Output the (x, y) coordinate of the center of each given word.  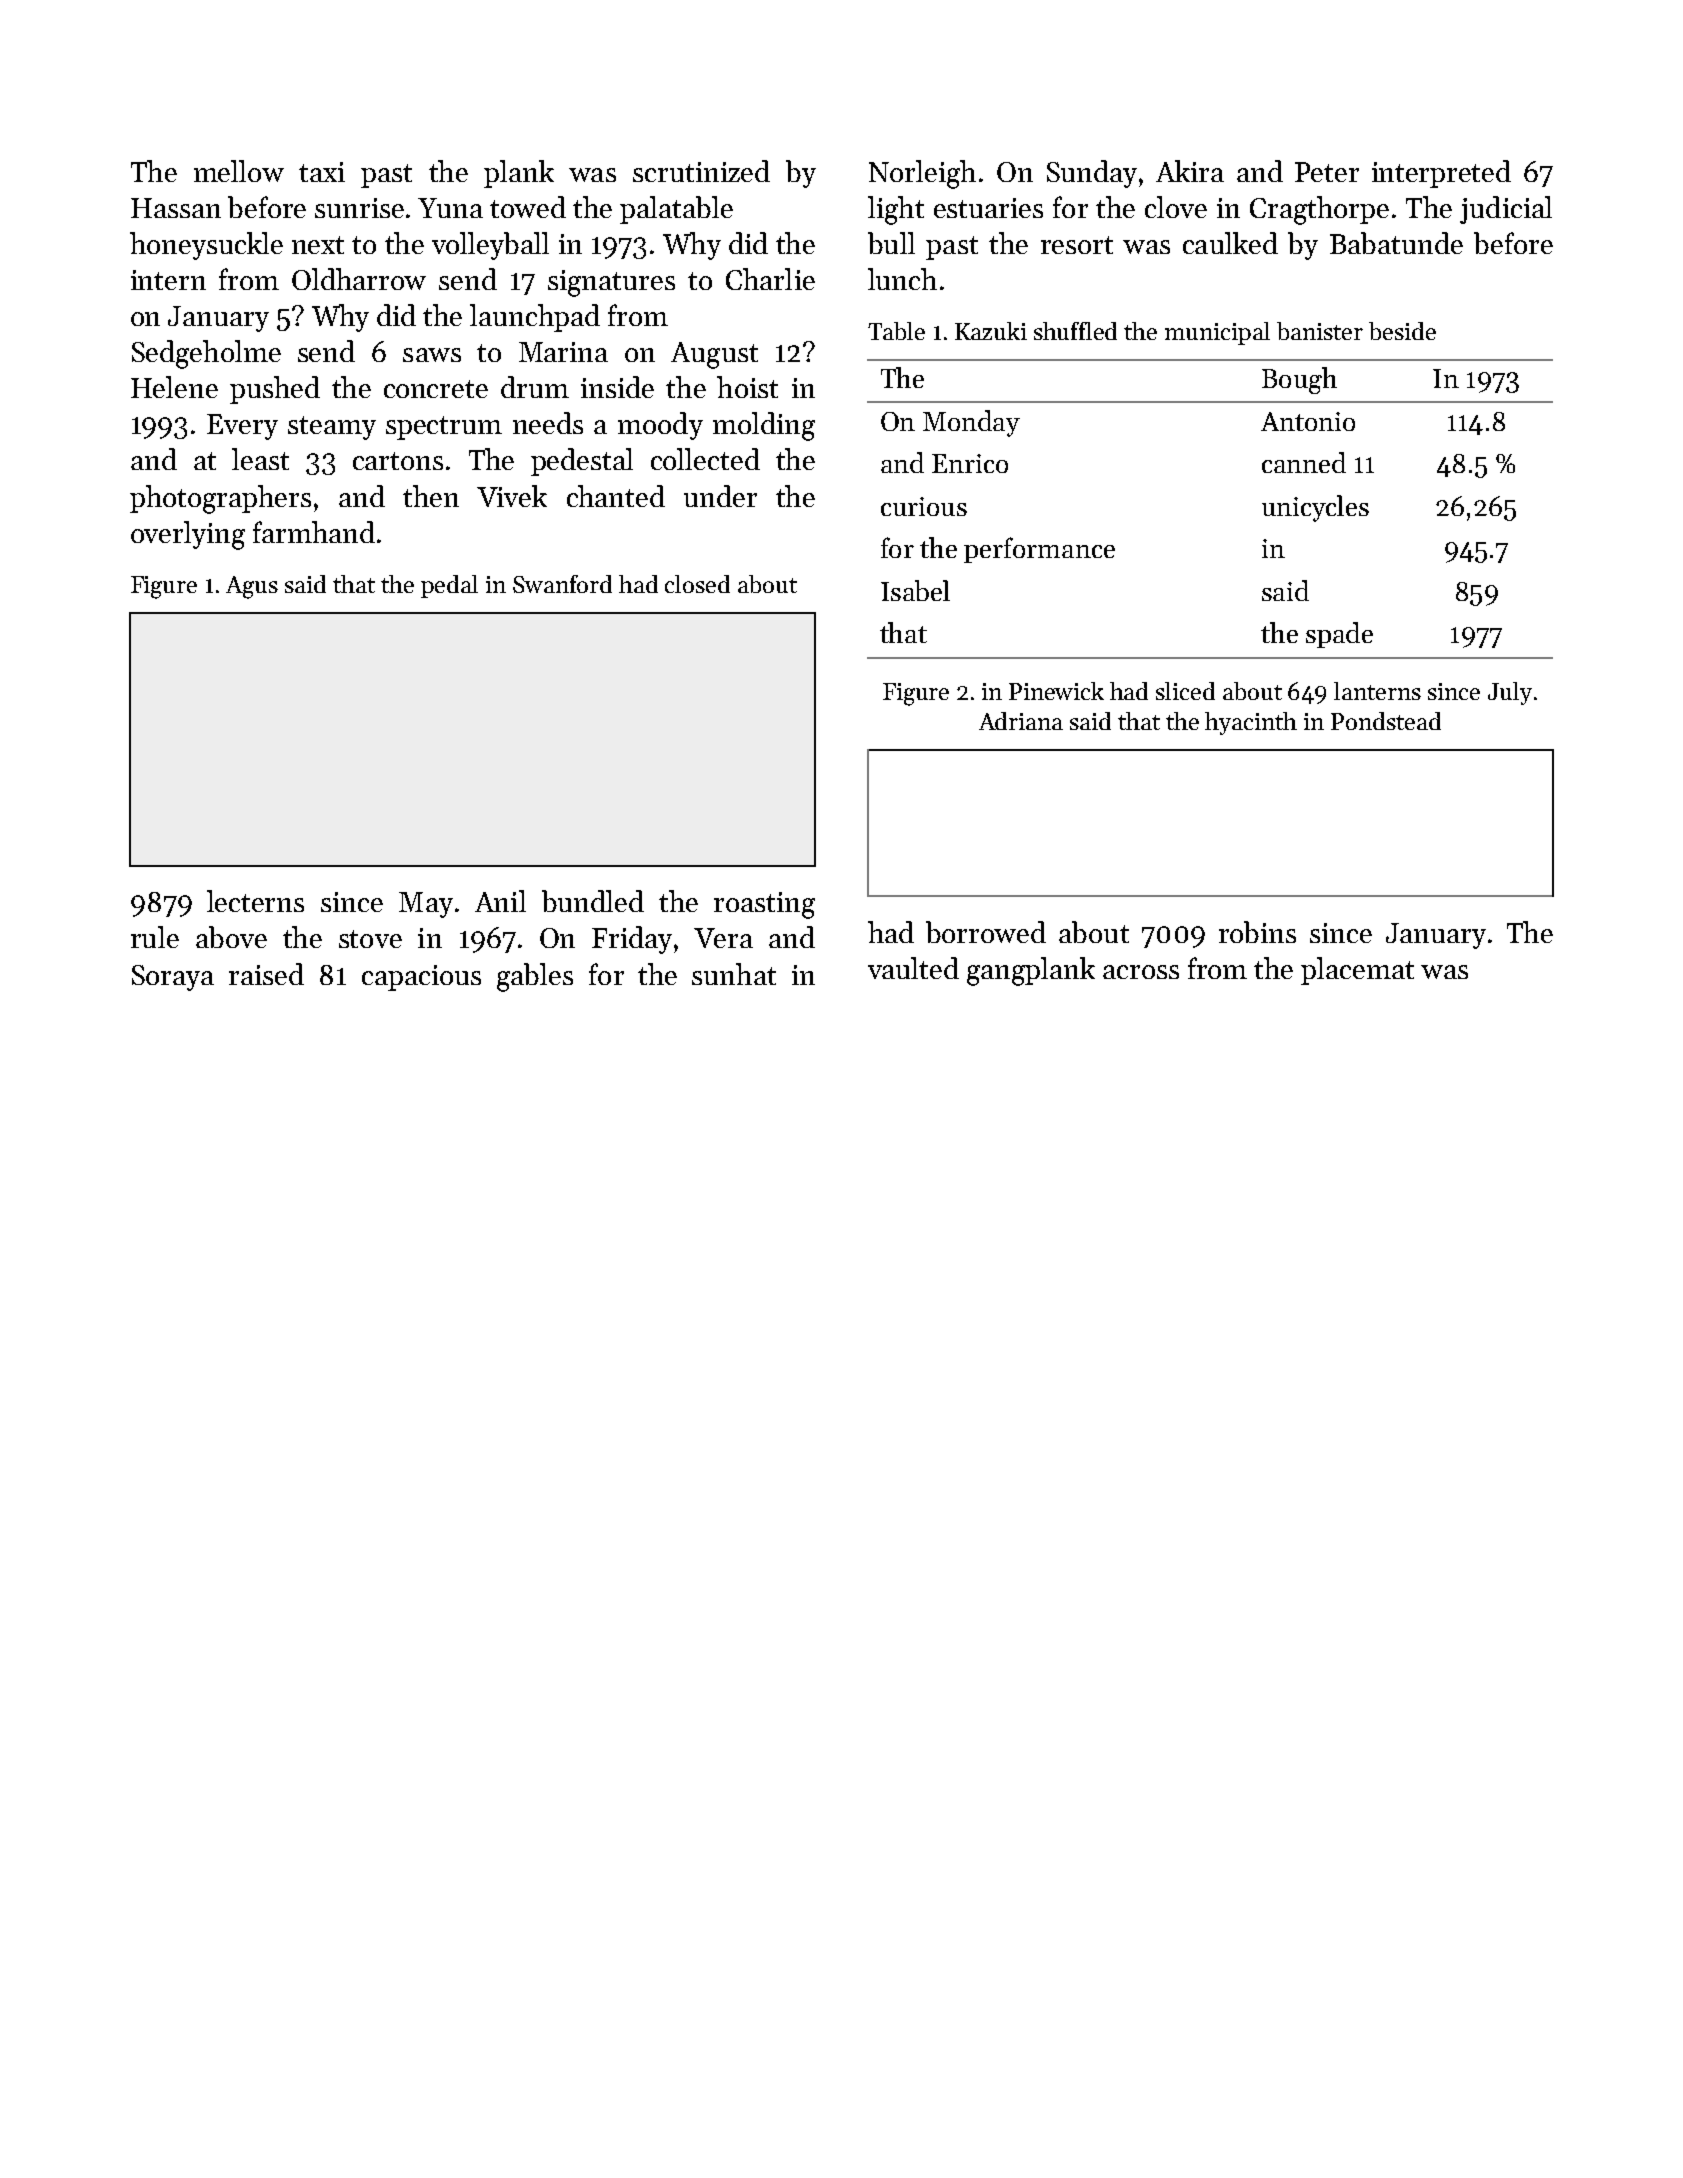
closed (697, 584)
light (896, 210)
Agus (252, 587)
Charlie (770, 279)
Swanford (562, 584)
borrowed (986, 932)
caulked (1230, 243)
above (231, 937)
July (1510, 693)
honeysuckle (206, 246)
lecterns (255, 901)
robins (1257, 932)
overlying (188, 535)
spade (1339, 635)
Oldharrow (359, 279)
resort (1077, 245)
